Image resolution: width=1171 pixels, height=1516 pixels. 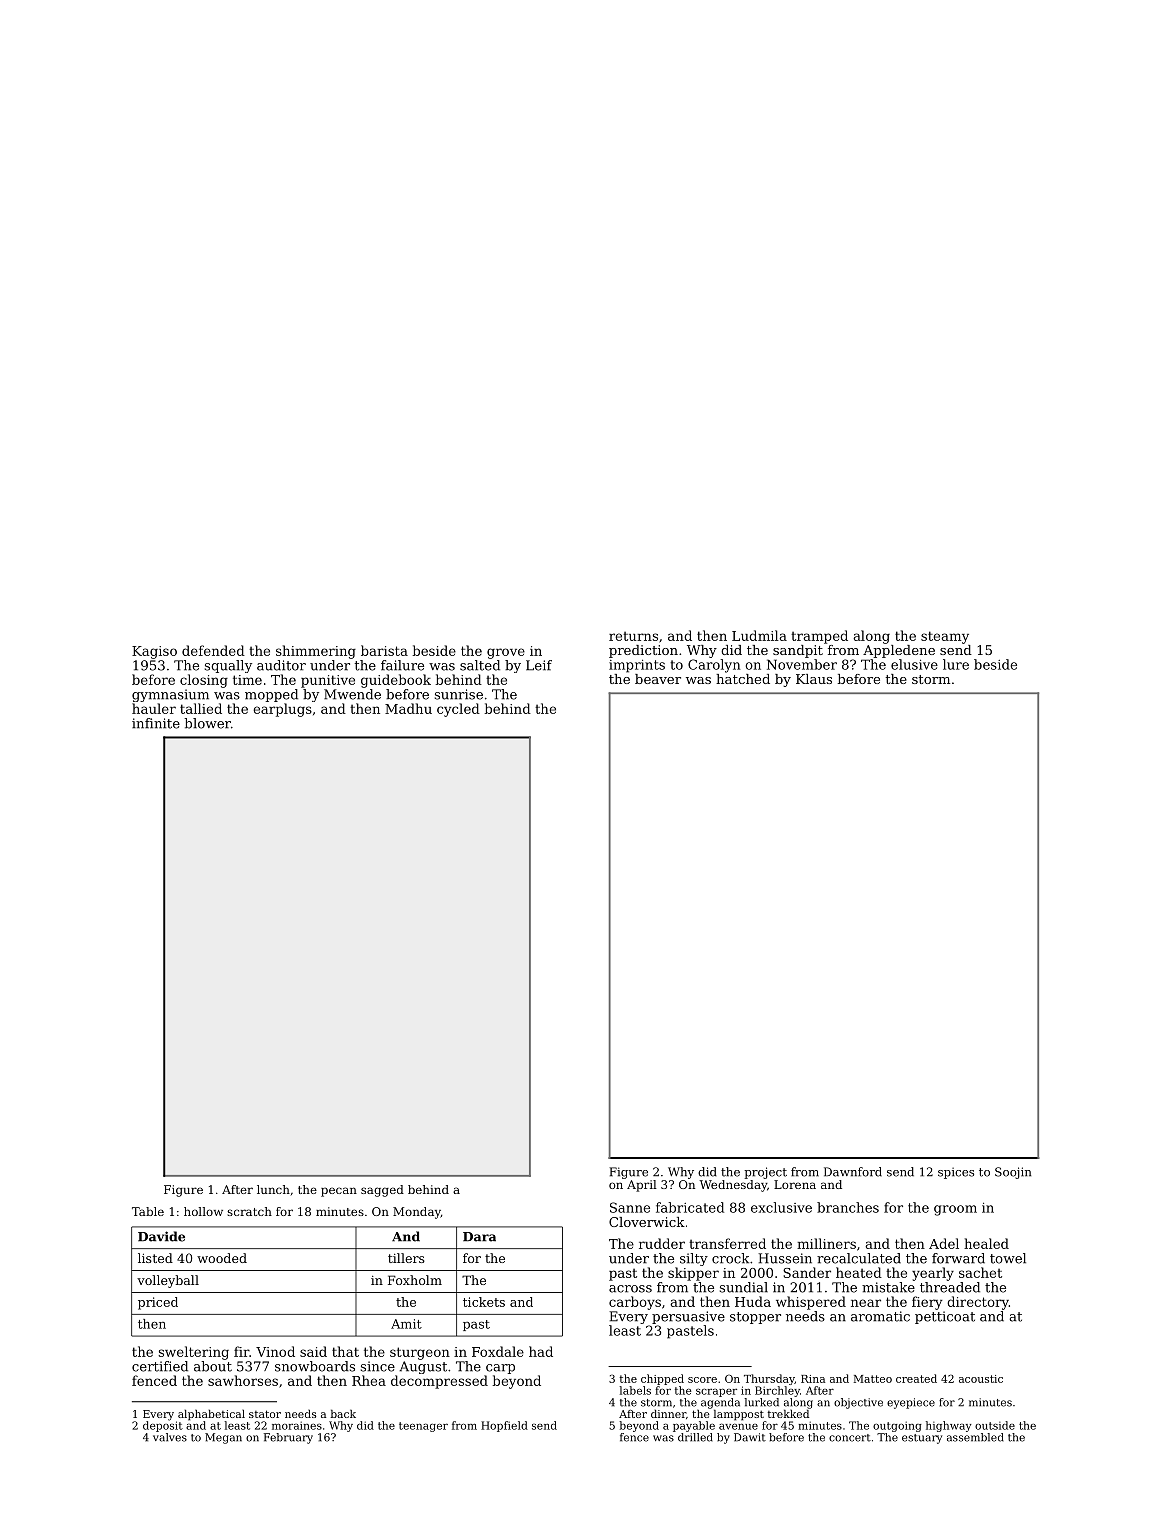 What do you see at coordinates (170, 695) in the image?
I see `gymnasium` at bounding box center [170, 695].
